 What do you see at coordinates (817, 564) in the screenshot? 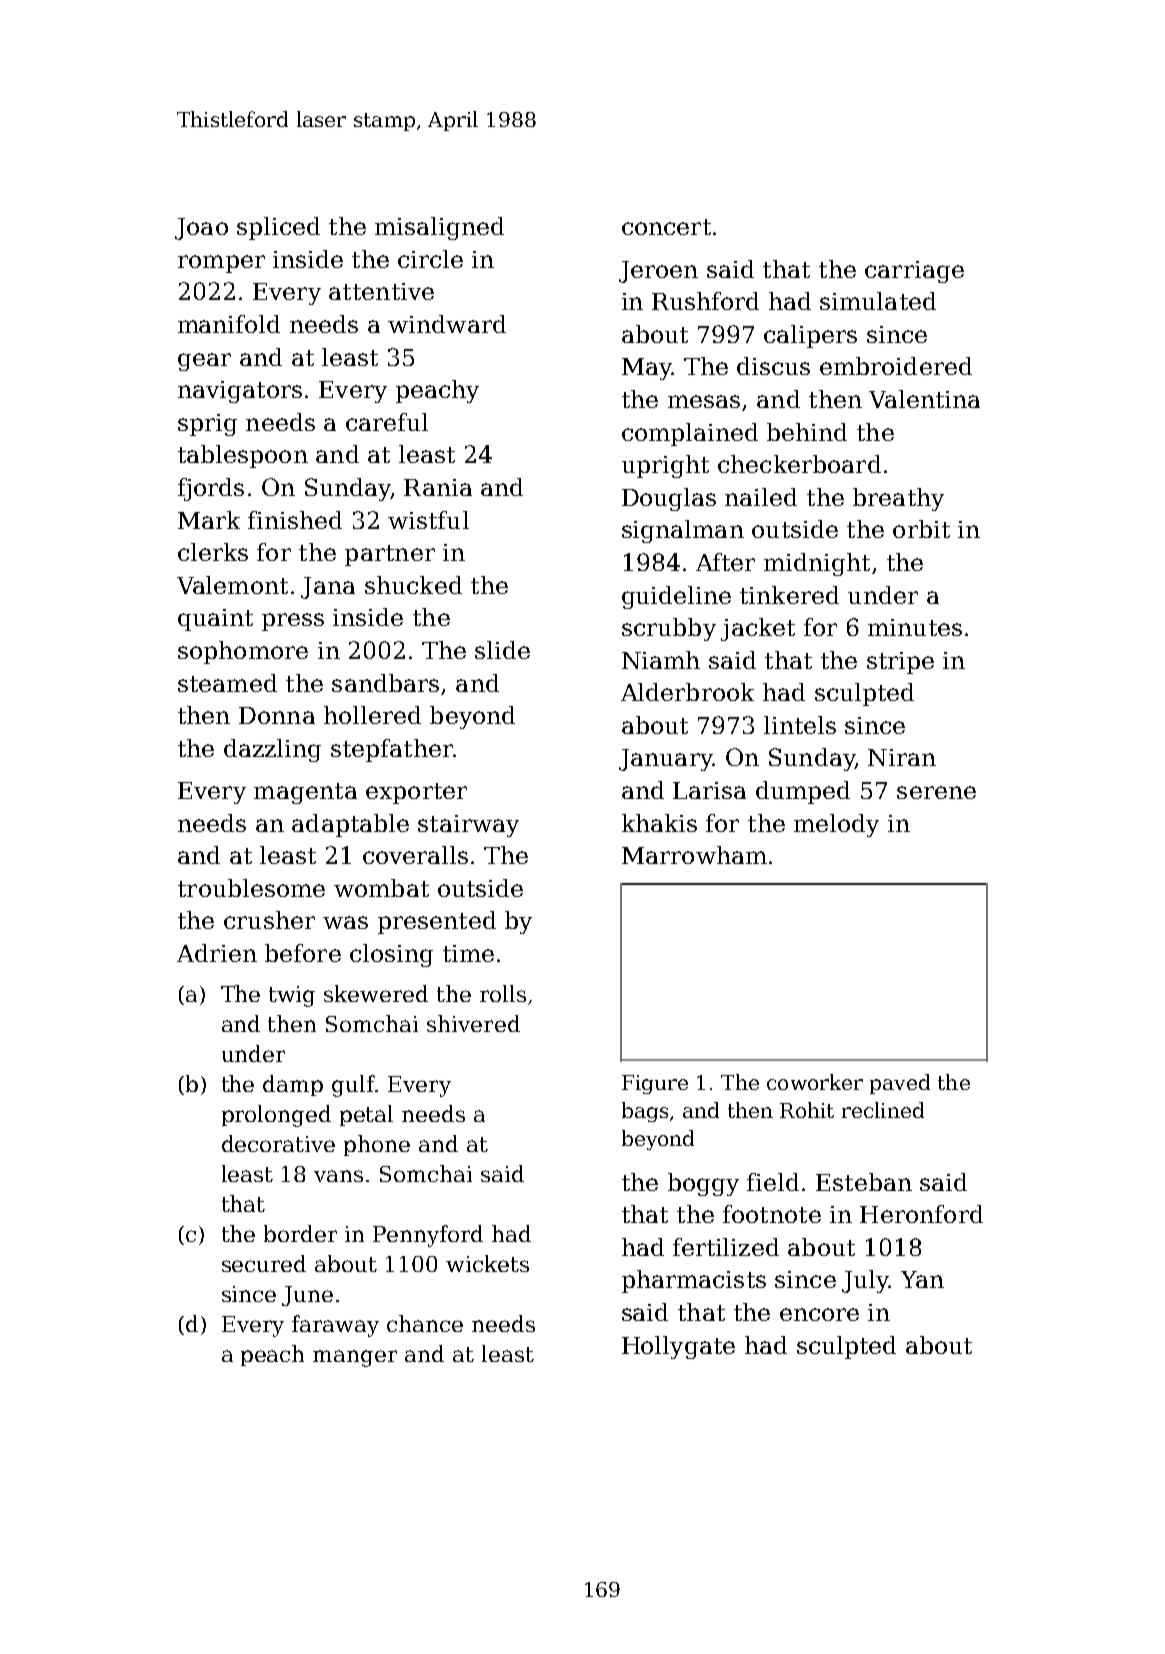
I see `midnight` at bounding box center [817, 564].
